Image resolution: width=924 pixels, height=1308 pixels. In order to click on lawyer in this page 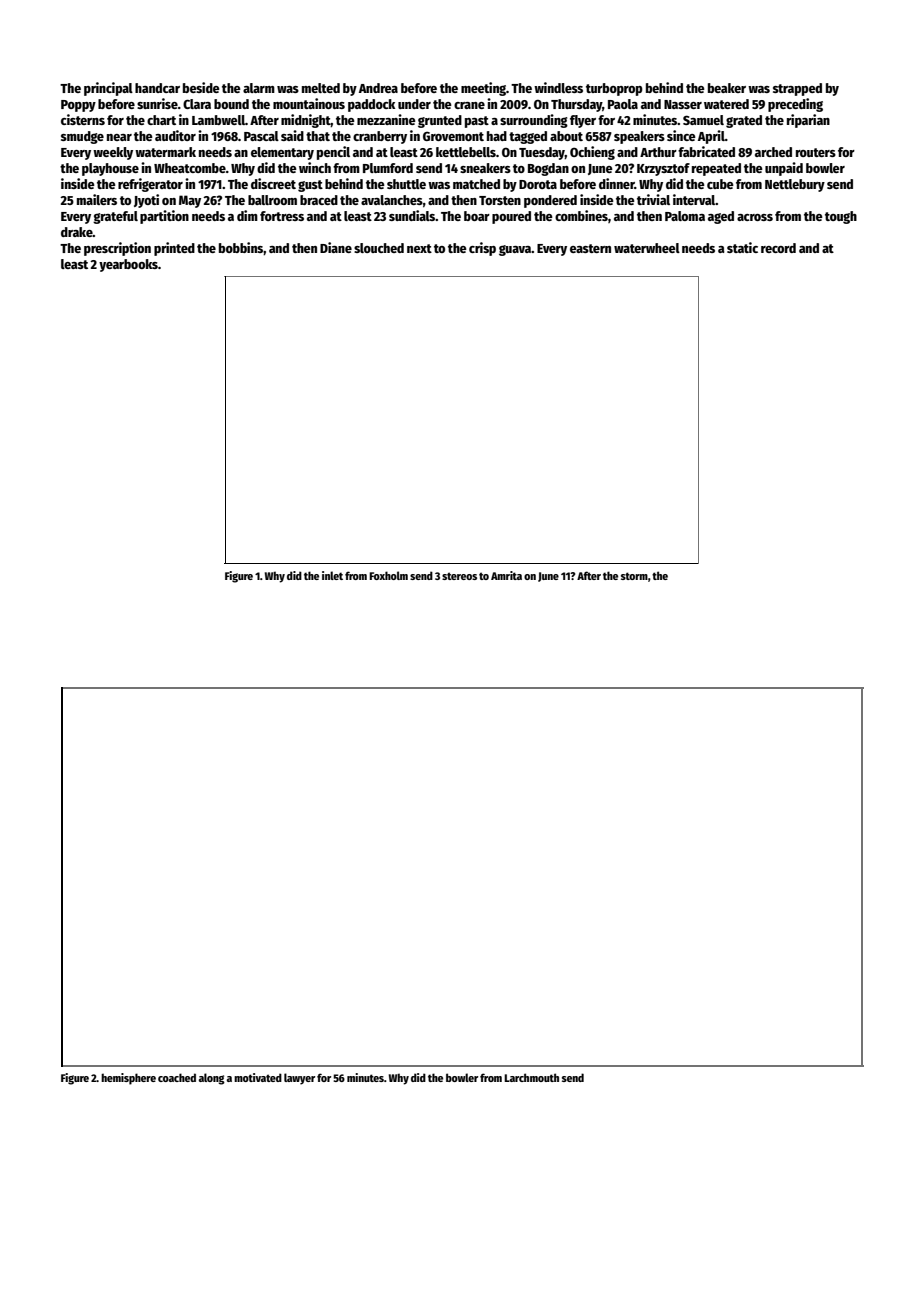, I will do `click(299, 1079)`.
